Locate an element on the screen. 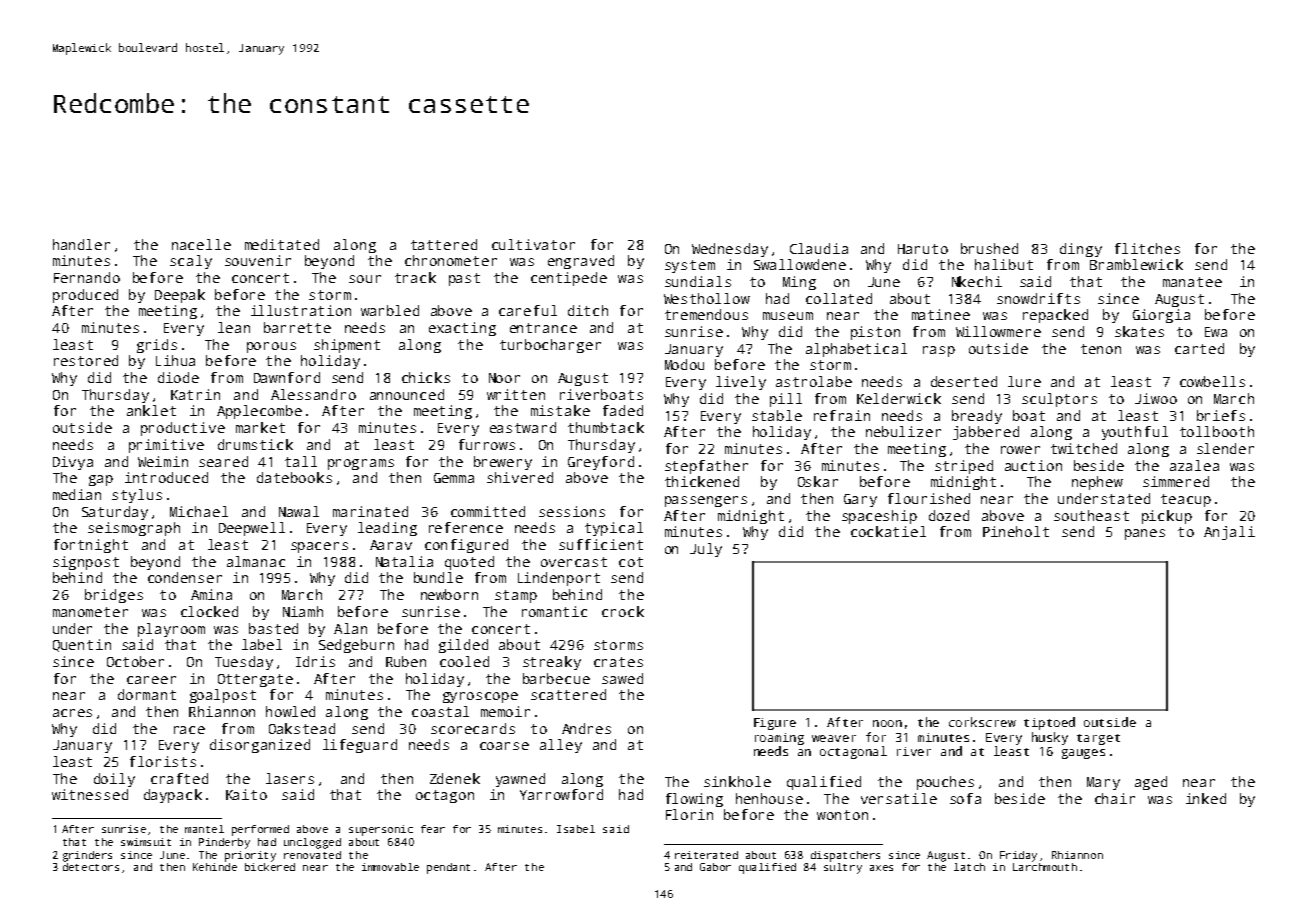 This screenshot has height=924, width=1308. dozed is located at coordinates (949, 515).
